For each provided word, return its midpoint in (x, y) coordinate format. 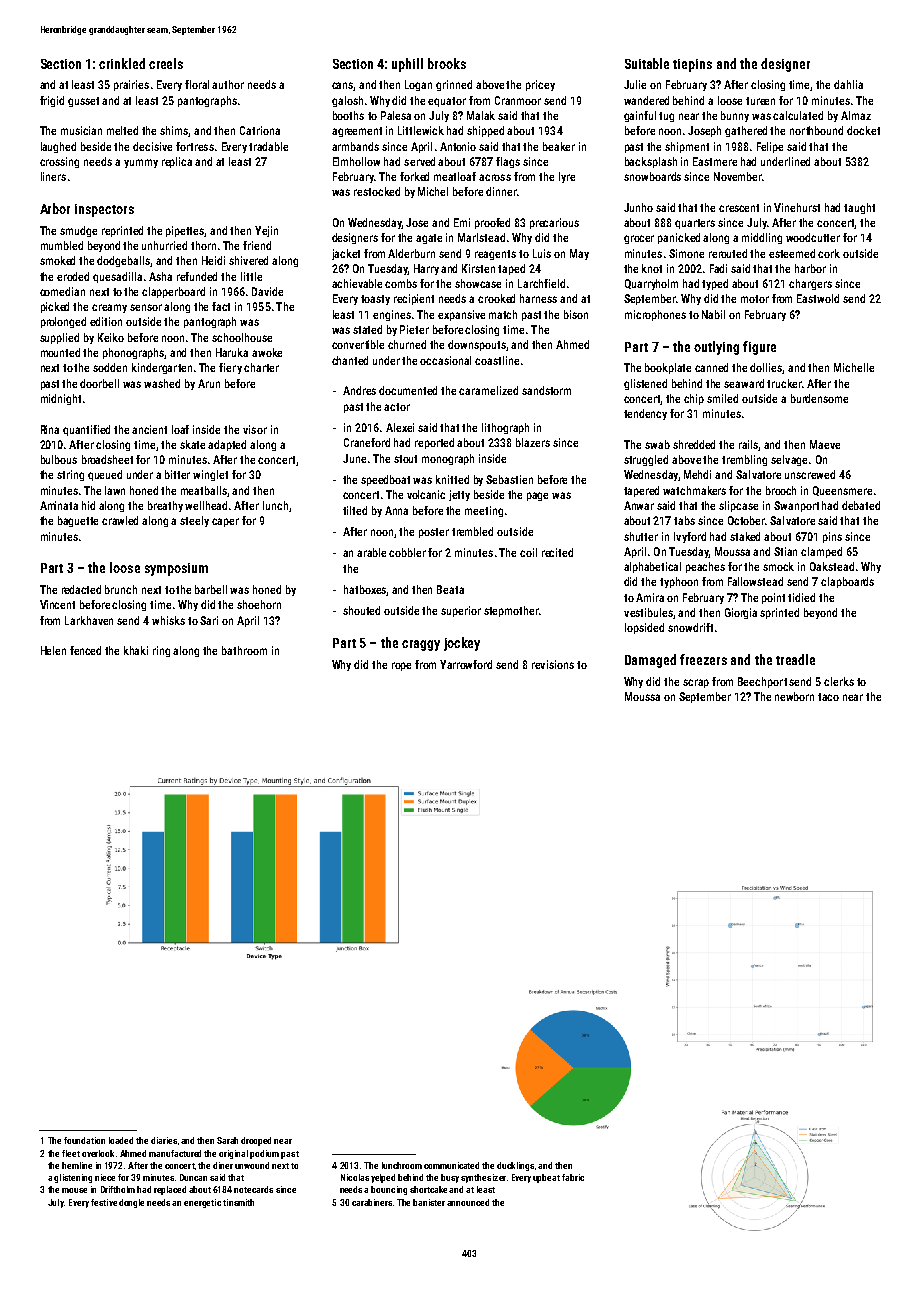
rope (401, 666)
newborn (794, 696)
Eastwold (818, 298)
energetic (202, 1203)
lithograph (505, 428)
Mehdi (697, 474)
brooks (447, 63)
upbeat (546, 1178)
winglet (210, 475)
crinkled (122, 63)
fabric (573, 1177)
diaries (164, 1140)
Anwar (639, 505)
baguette (78, 521)
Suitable (647, 63)
